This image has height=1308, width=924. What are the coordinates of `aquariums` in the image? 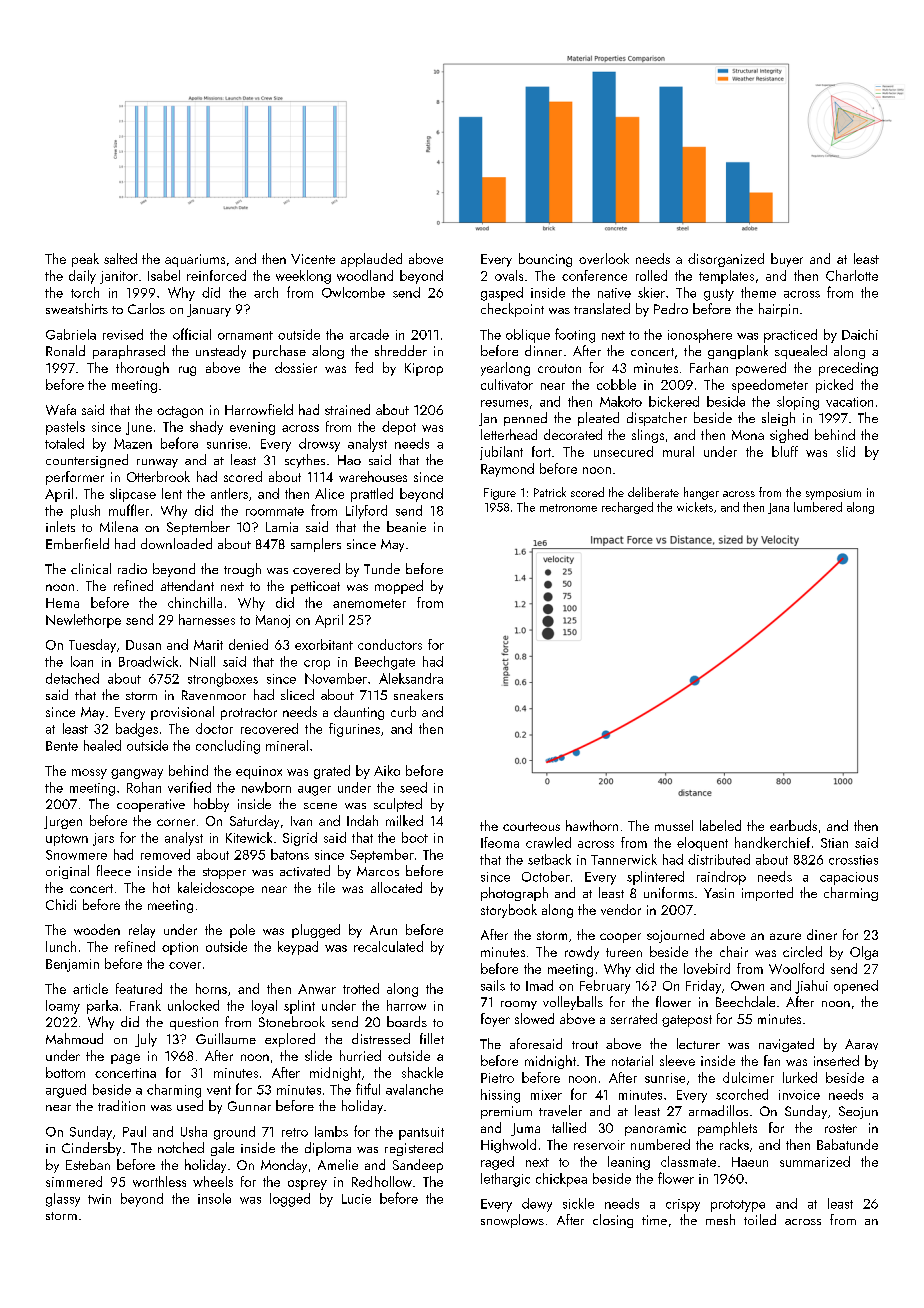 It's located at (195, 260).
